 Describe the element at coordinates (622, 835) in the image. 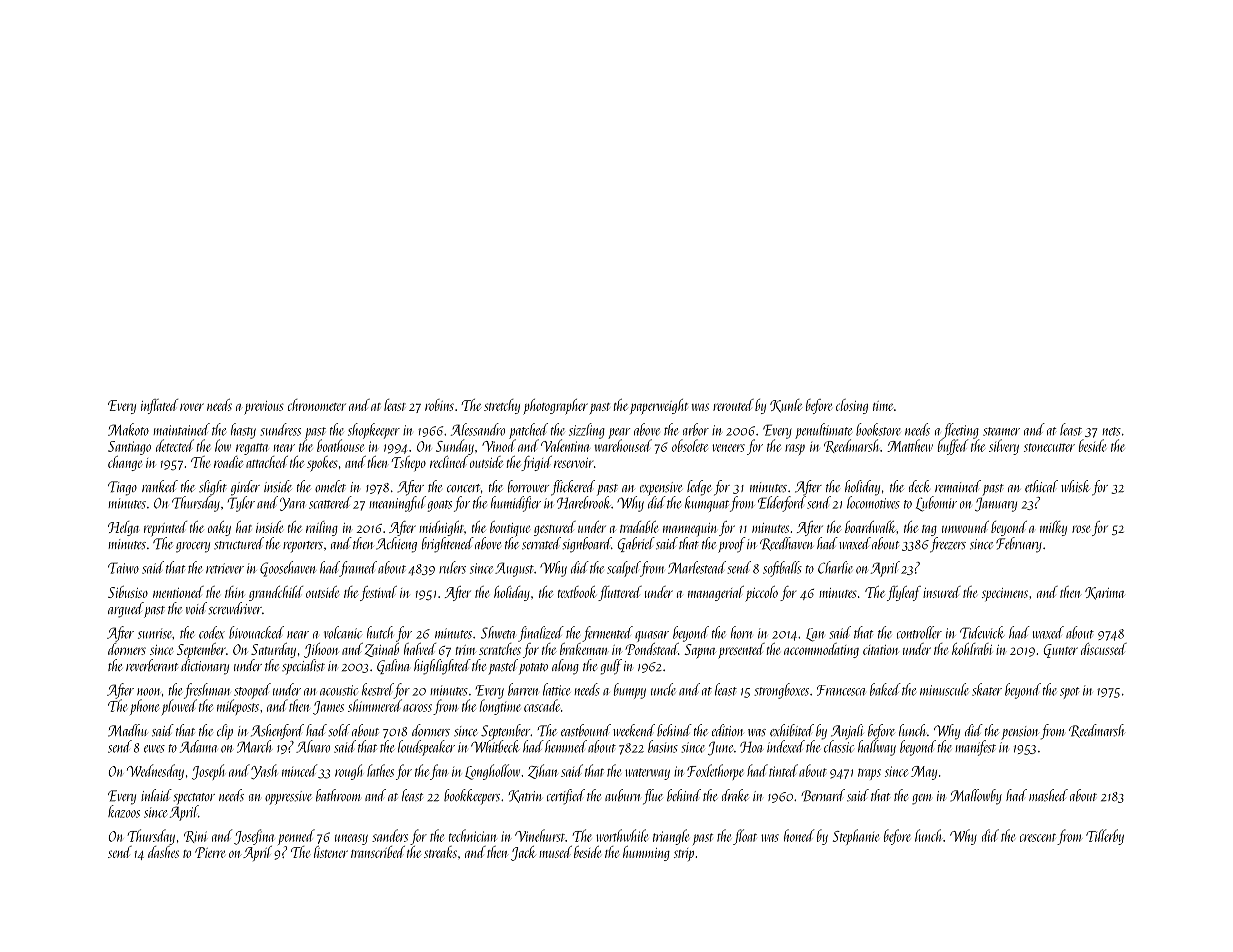

I see `worthwhile` at that location.
